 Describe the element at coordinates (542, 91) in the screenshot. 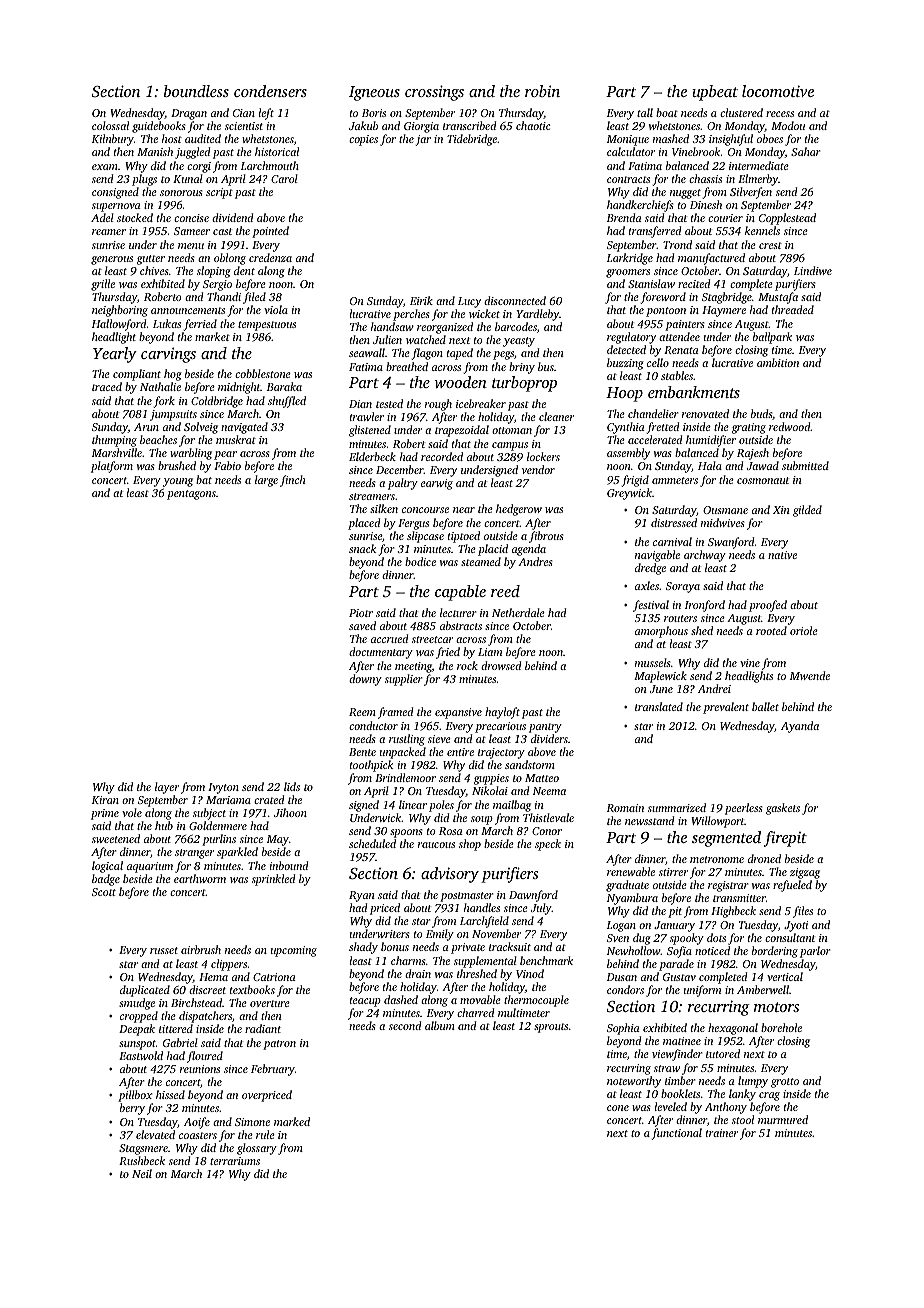

I see `robin` at that location.
